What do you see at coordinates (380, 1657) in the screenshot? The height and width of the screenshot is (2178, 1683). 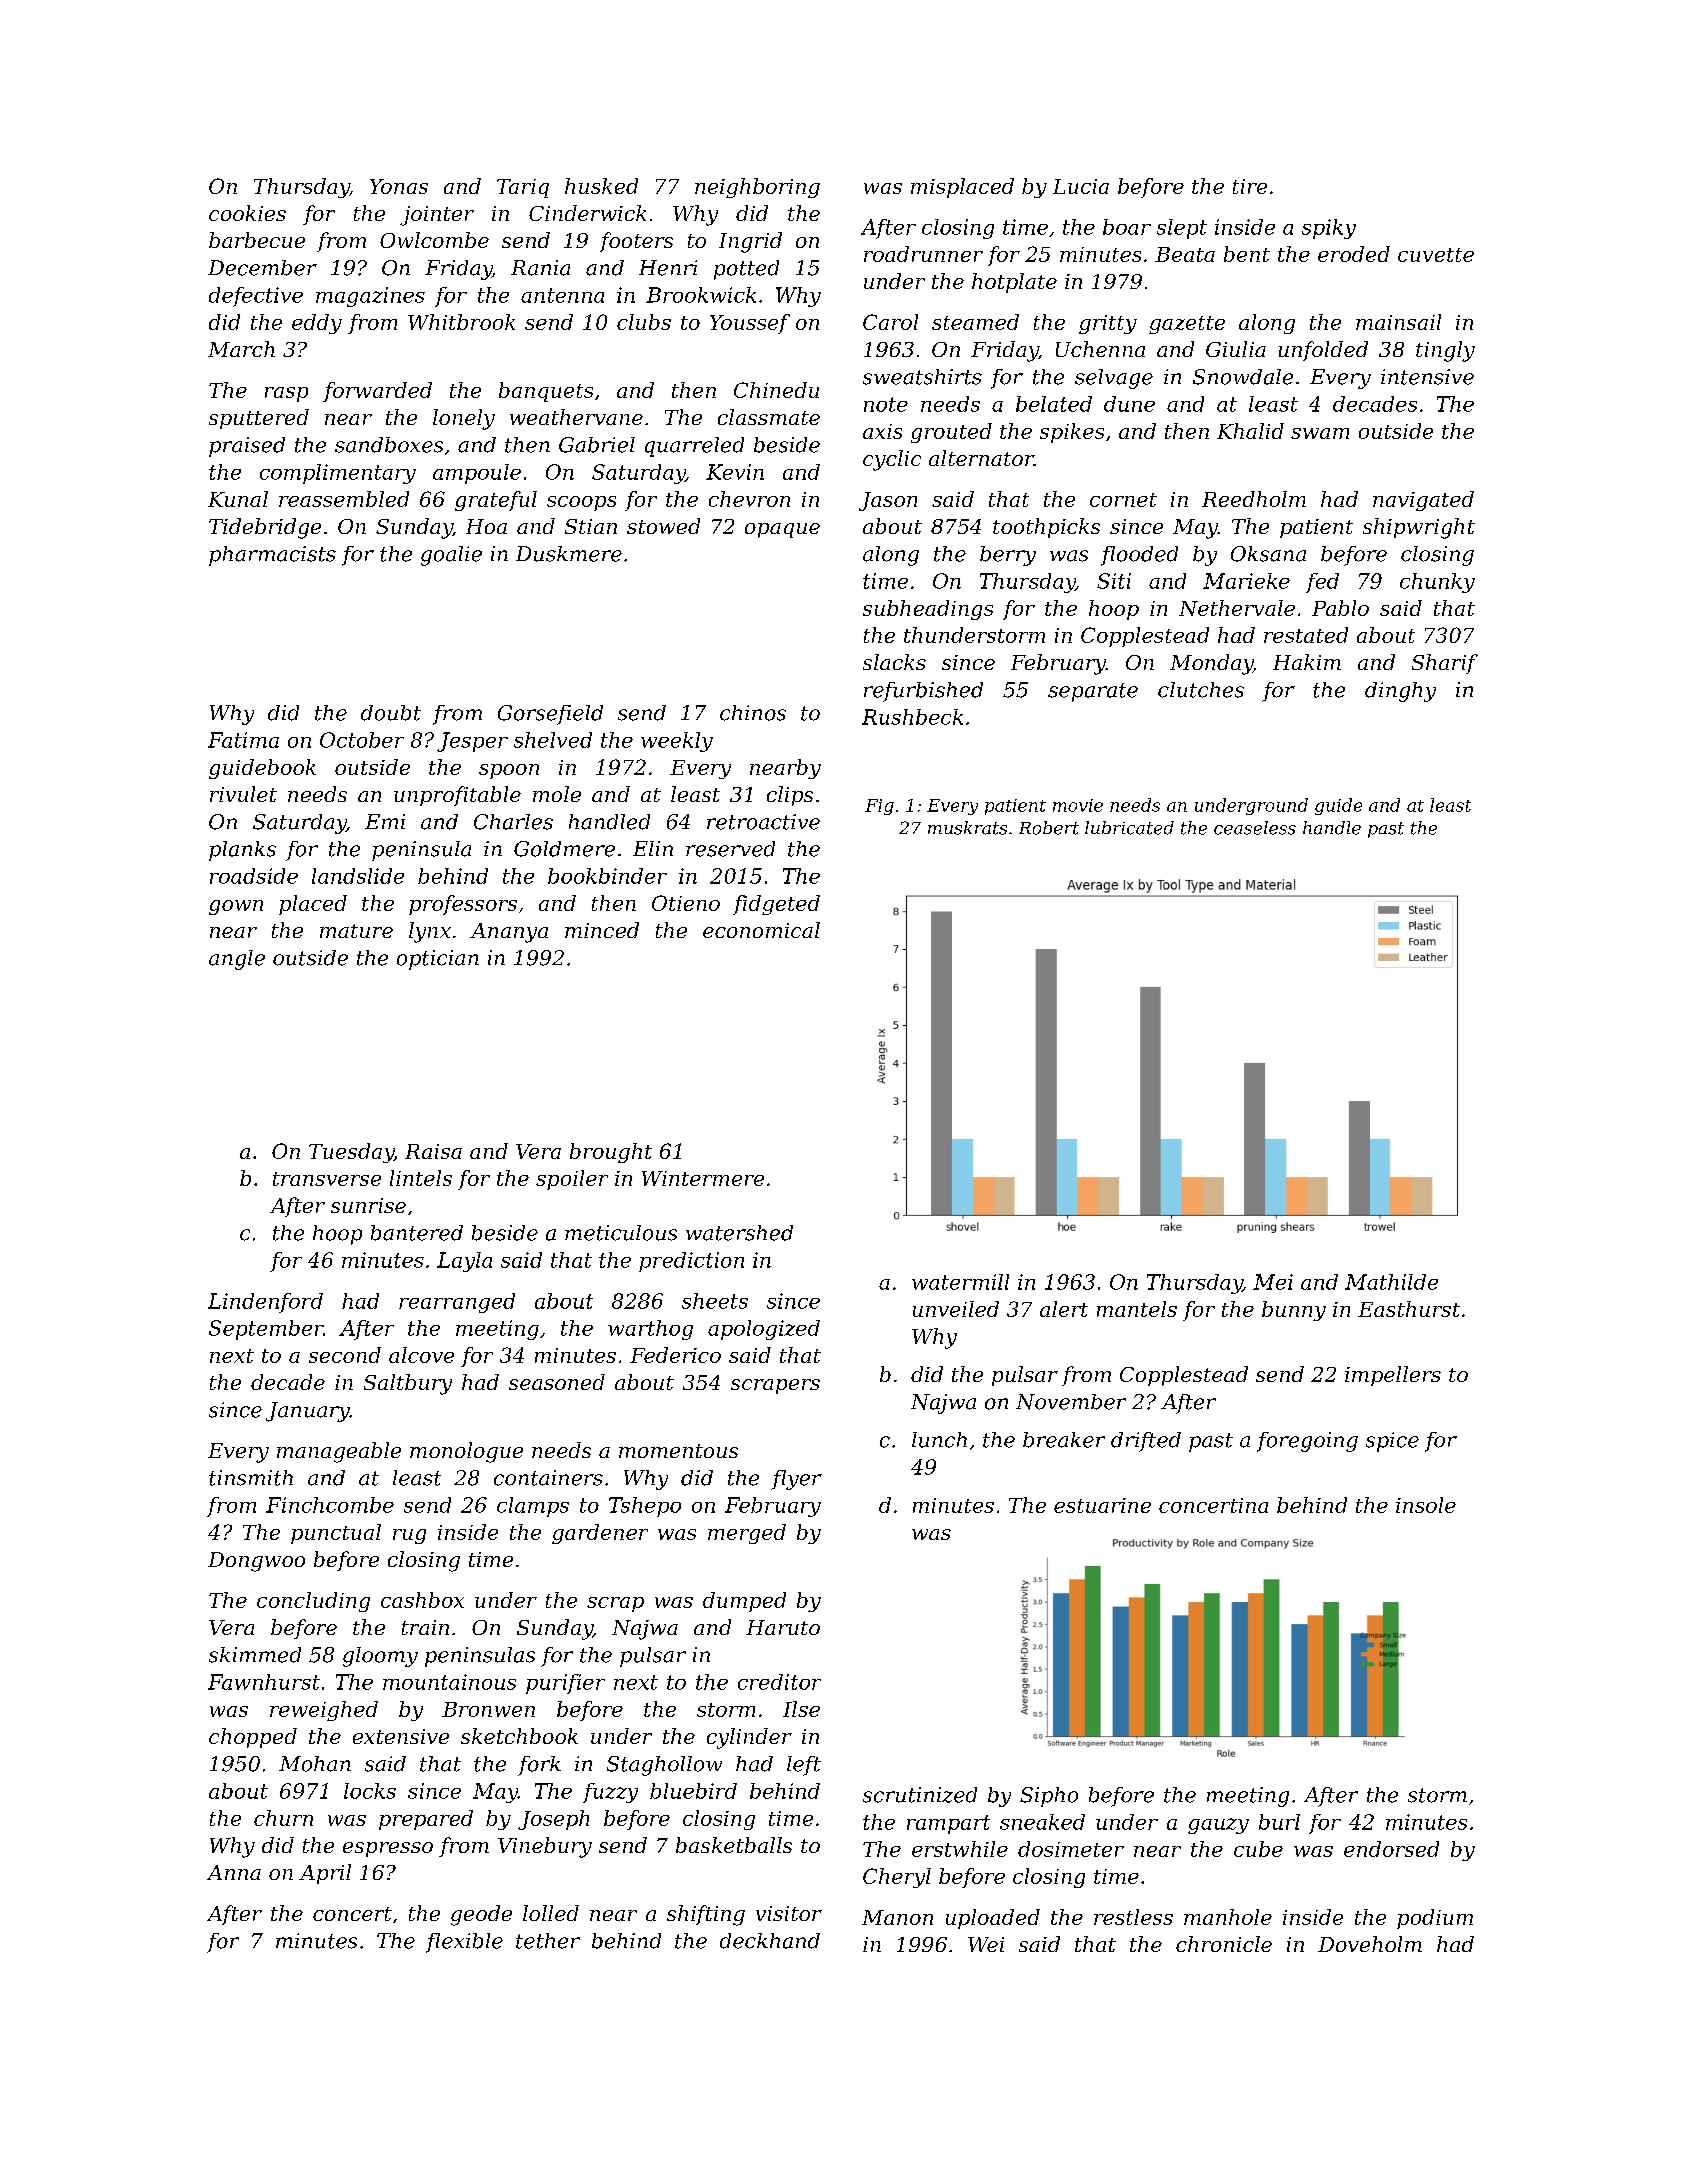 I see `gloomy` at bounding box center [380, 1657].
